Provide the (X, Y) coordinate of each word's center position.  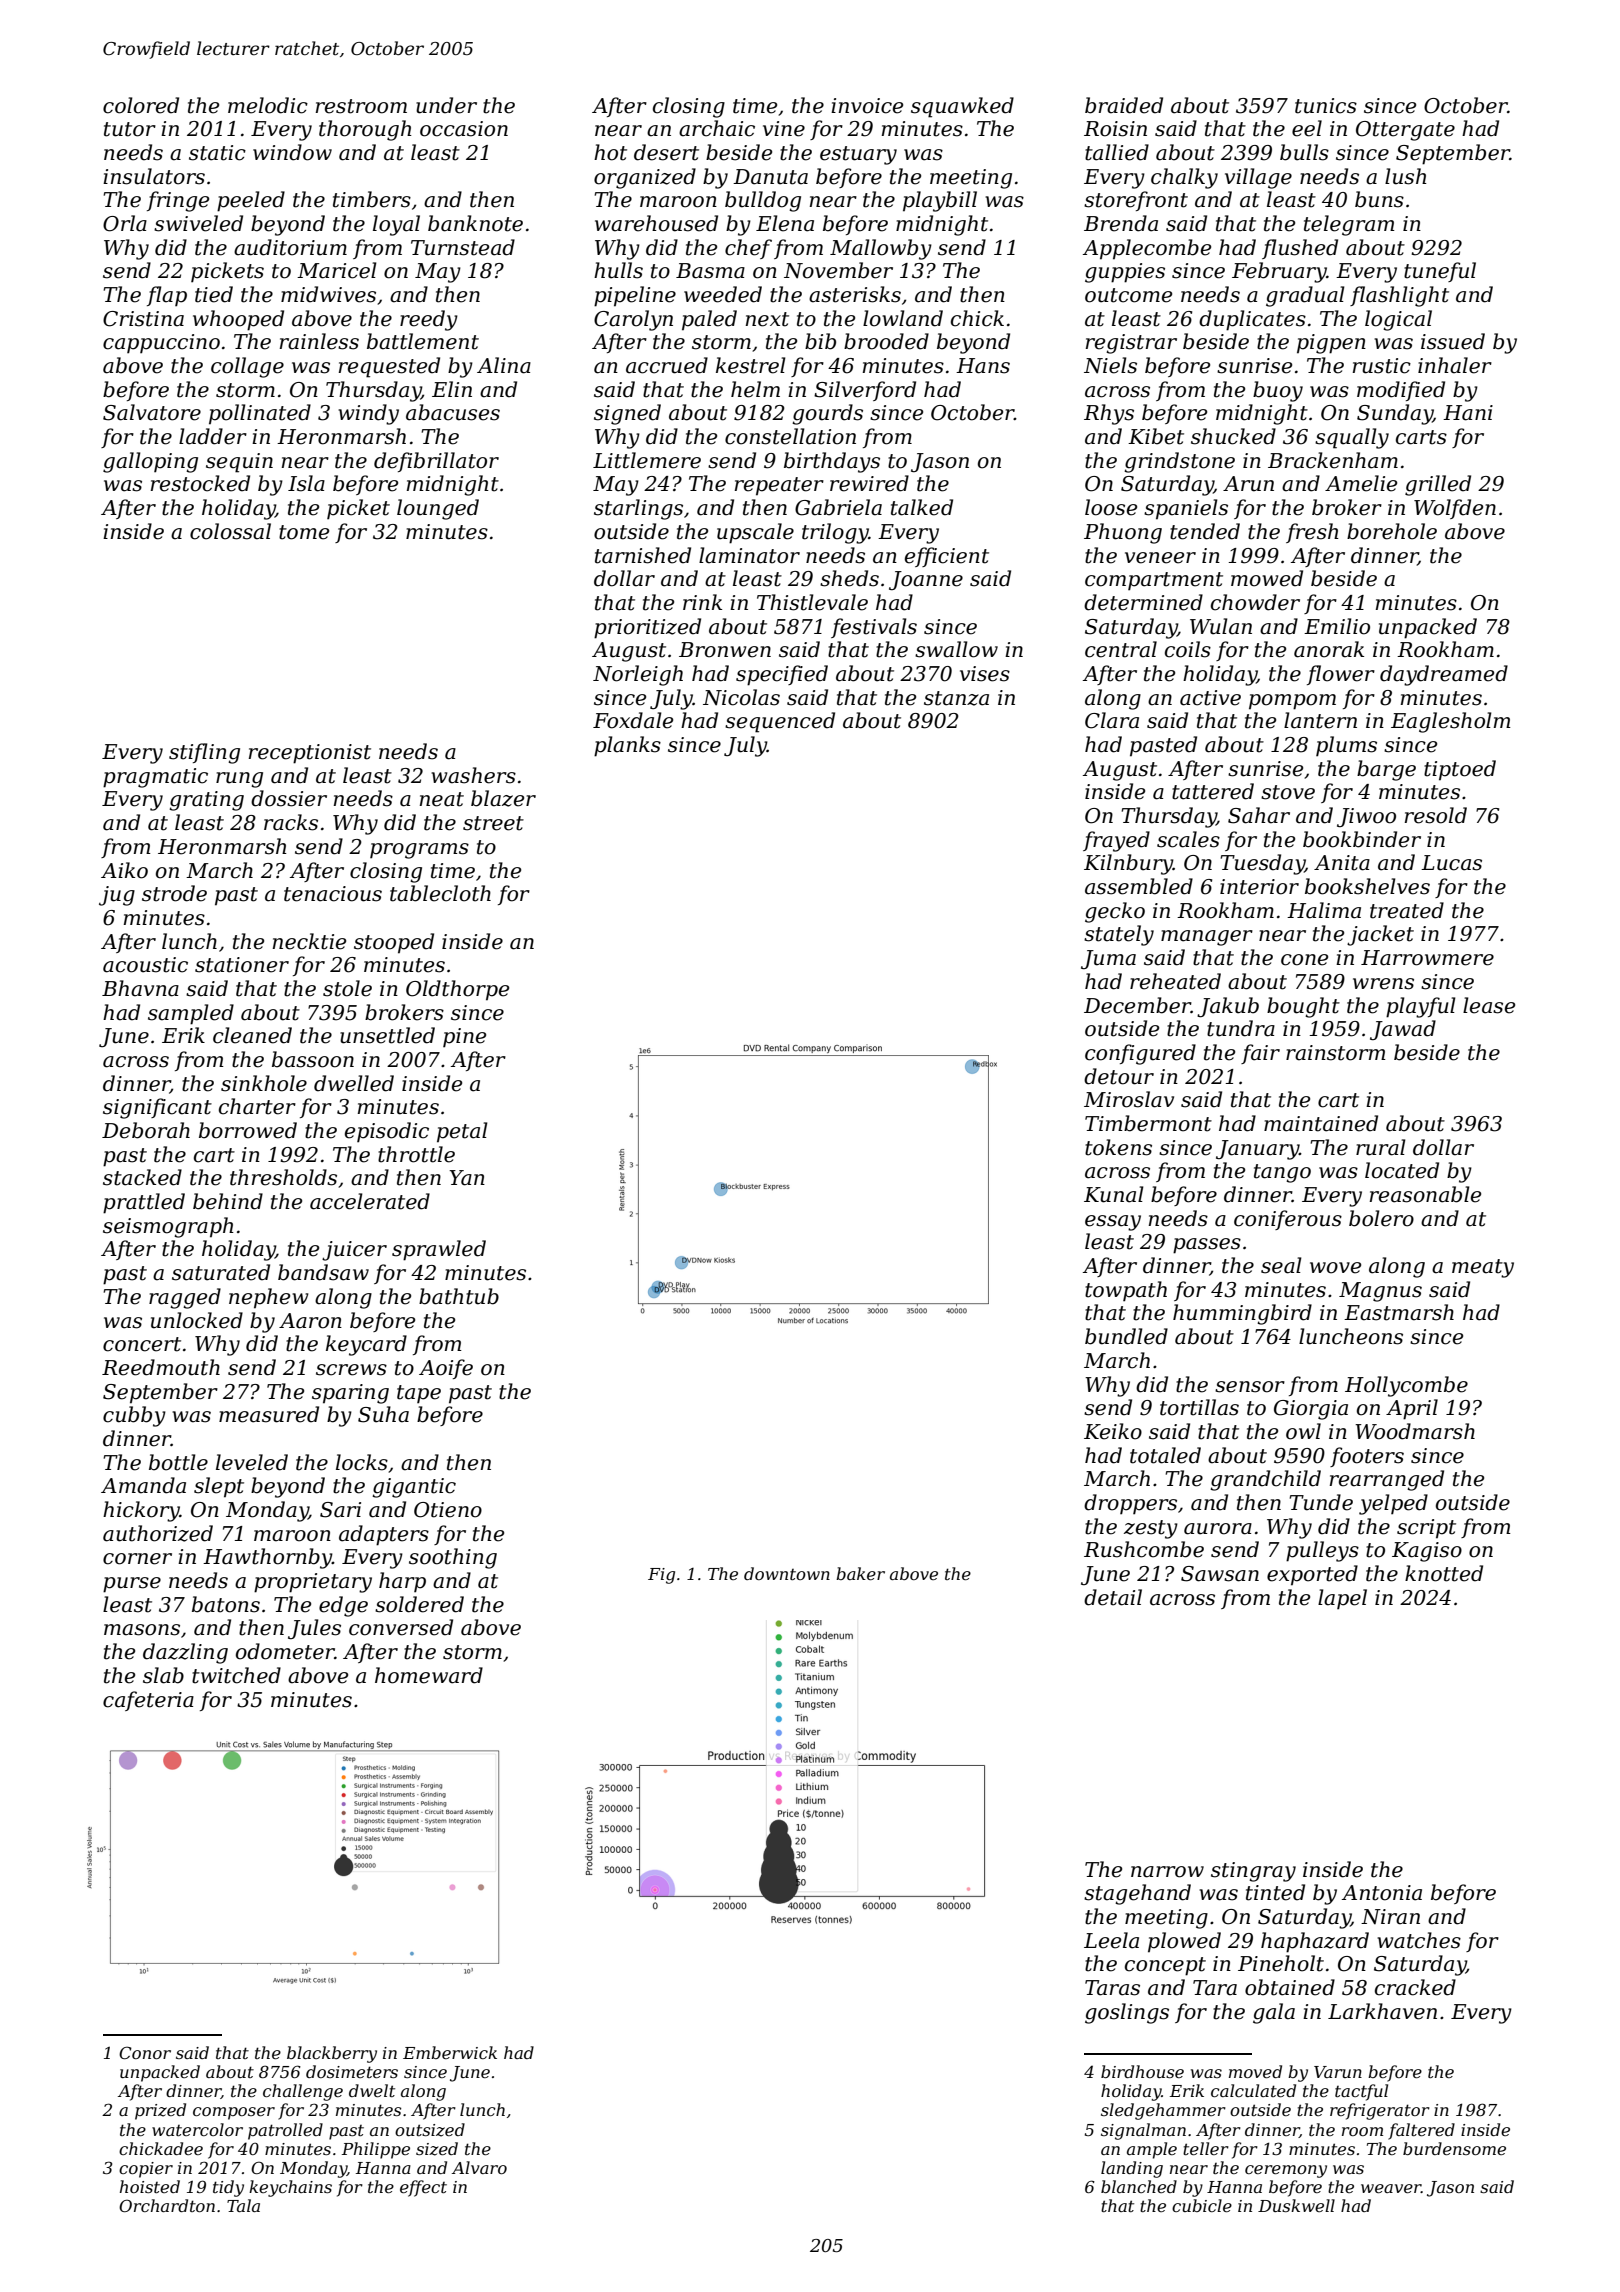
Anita (1342, 863)
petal (462, 1132)
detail (1113, 1597)
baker (860, 1573)
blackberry (332, 2054)
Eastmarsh (1399, 1312)
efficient (947, 557)
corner (137, 1559)
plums (1346, 746)
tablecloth (440, 893)
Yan (467, 1178)
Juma (1108, 959)
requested (389, 367)
